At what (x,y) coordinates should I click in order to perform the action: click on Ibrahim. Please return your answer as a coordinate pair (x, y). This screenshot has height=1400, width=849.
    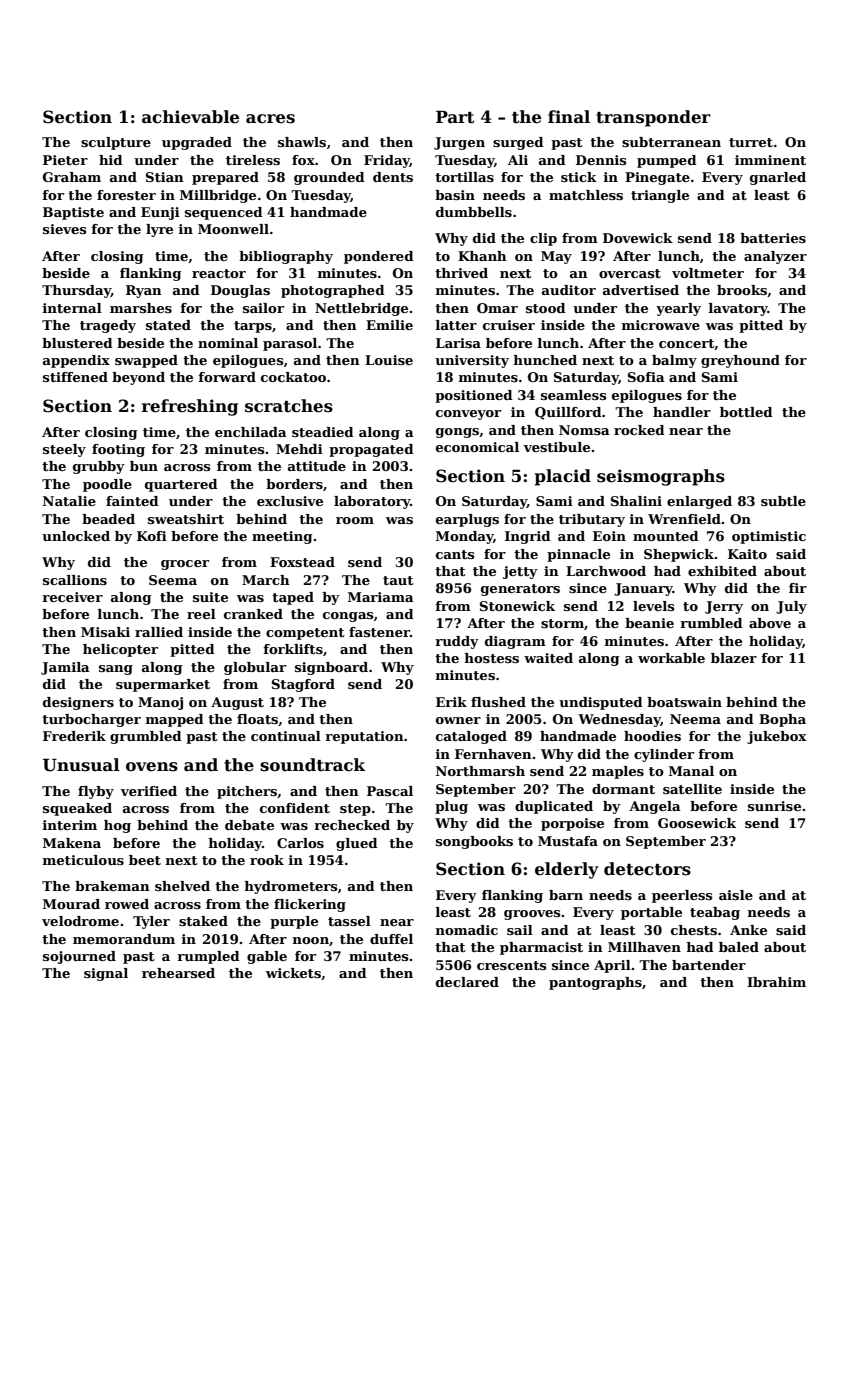
    Looking at the image, I should click on (776, 982).
